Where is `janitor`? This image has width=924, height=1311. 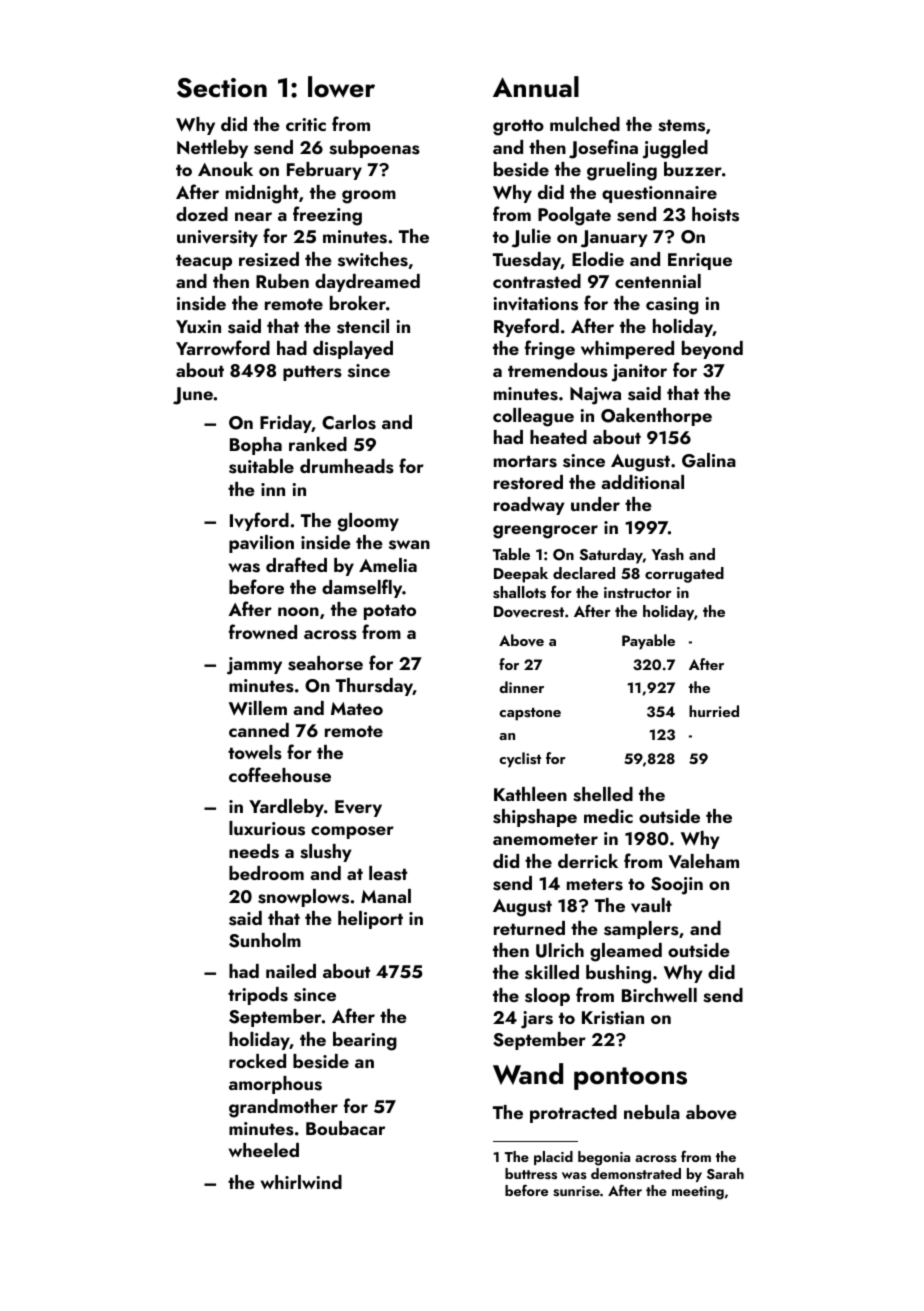
janitor is located at coordinates (639, 373).
